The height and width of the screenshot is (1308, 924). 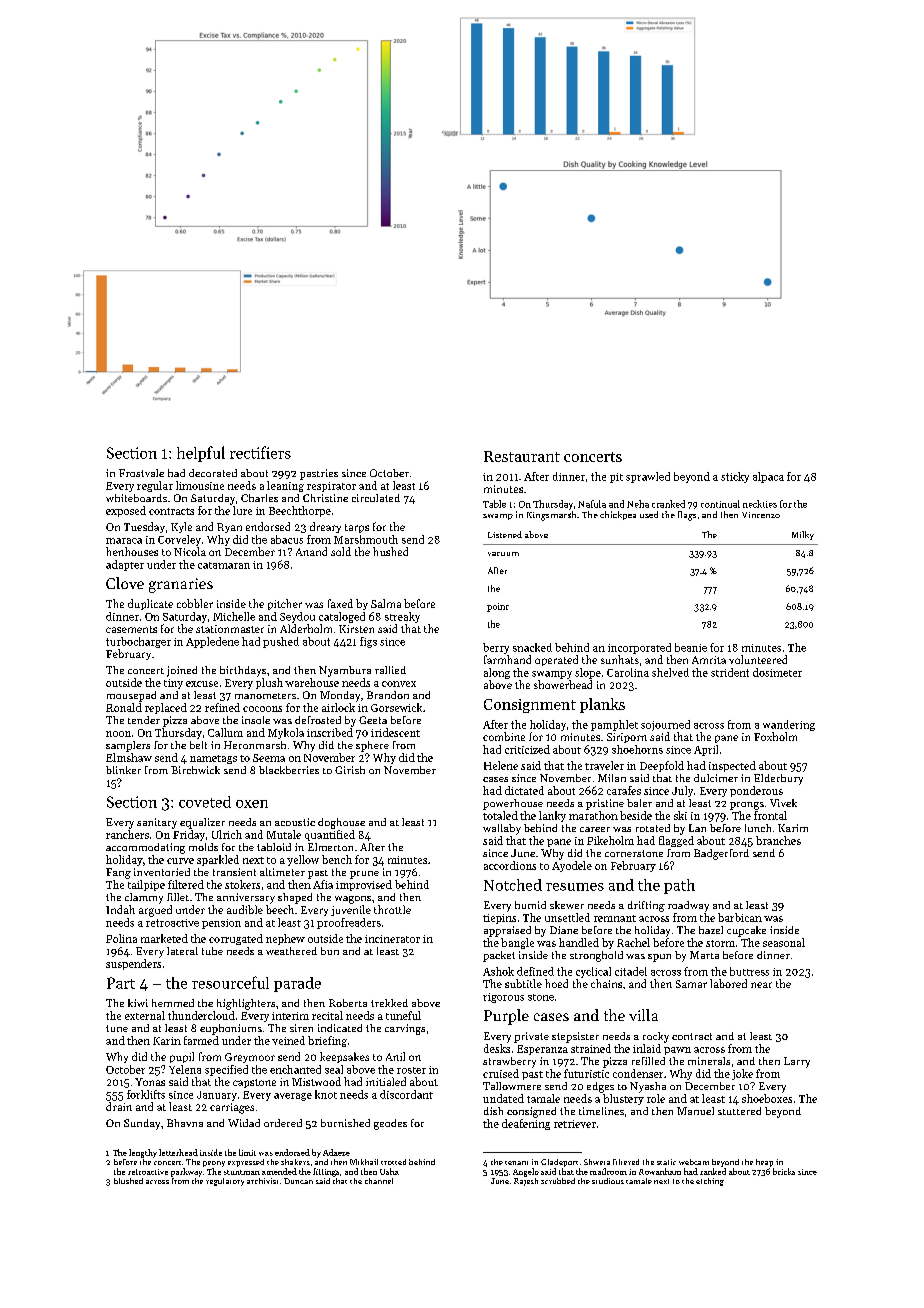 I want to click on shakers, so click(x=295, y=1162).
